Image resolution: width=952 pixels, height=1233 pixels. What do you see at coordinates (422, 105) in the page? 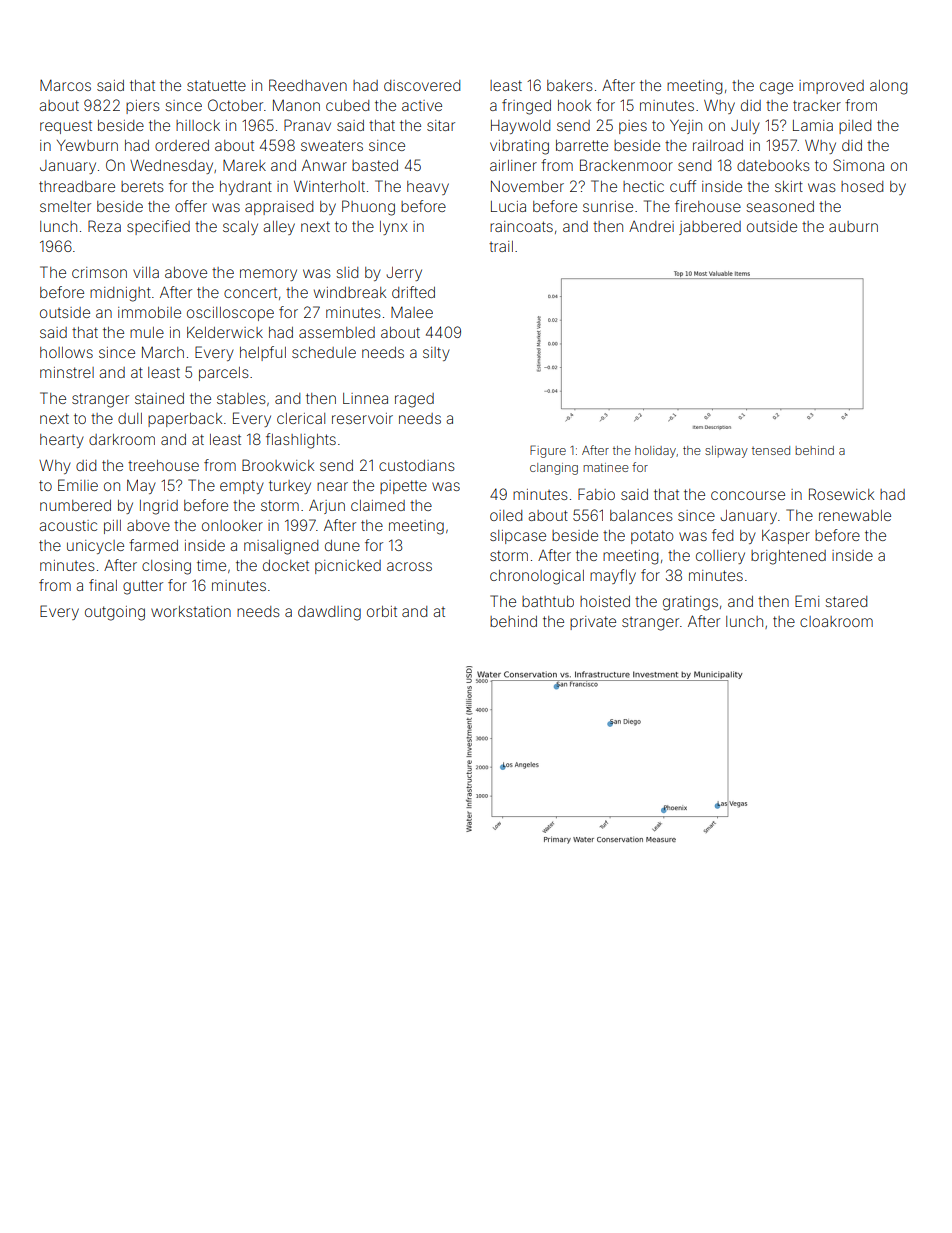
I see `active` at bounding box center [422, 105].
